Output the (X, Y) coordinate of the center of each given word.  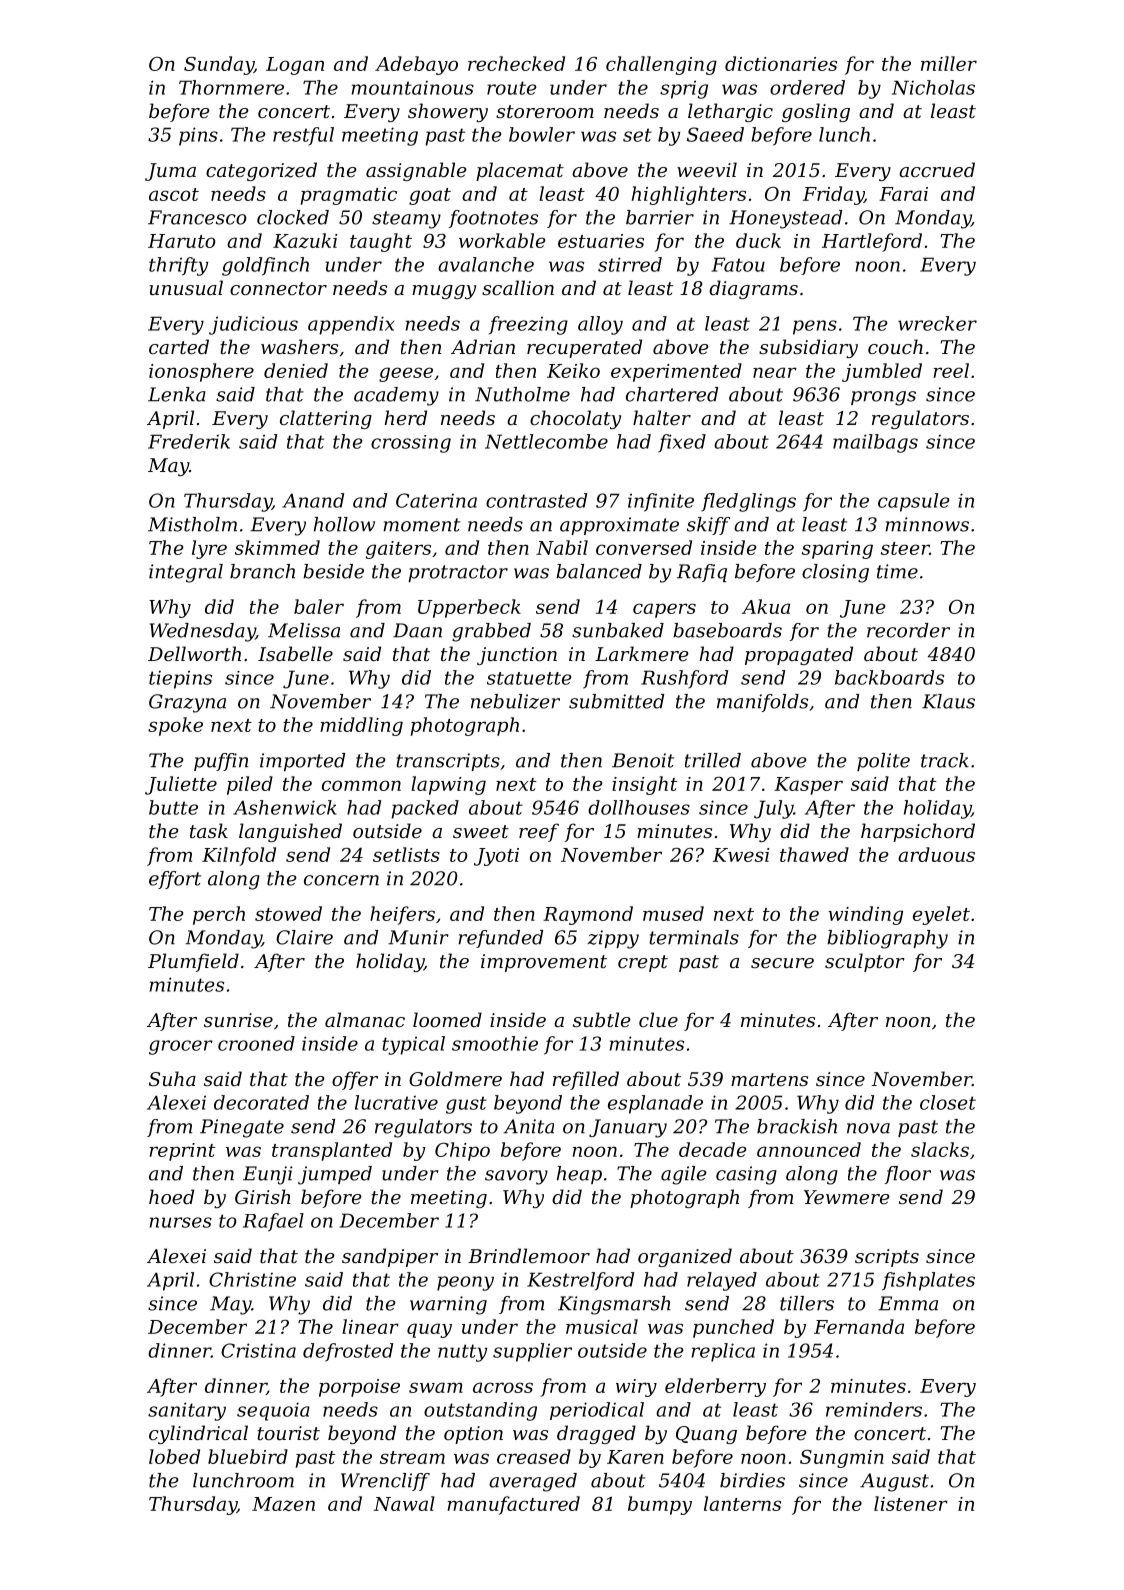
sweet (481, 831)
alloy (600, 325)
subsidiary (808, 348)
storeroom (545, 111)
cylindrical (198, 1434)
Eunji (267, 1175)
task (209, 830)
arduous (936, 854)
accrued (937, 169)
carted (179, 346)
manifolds (762, 703)
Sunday (219, 65)
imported (302, 762)
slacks (940, 1149)
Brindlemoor (529, 1255)
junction (517, 656)
